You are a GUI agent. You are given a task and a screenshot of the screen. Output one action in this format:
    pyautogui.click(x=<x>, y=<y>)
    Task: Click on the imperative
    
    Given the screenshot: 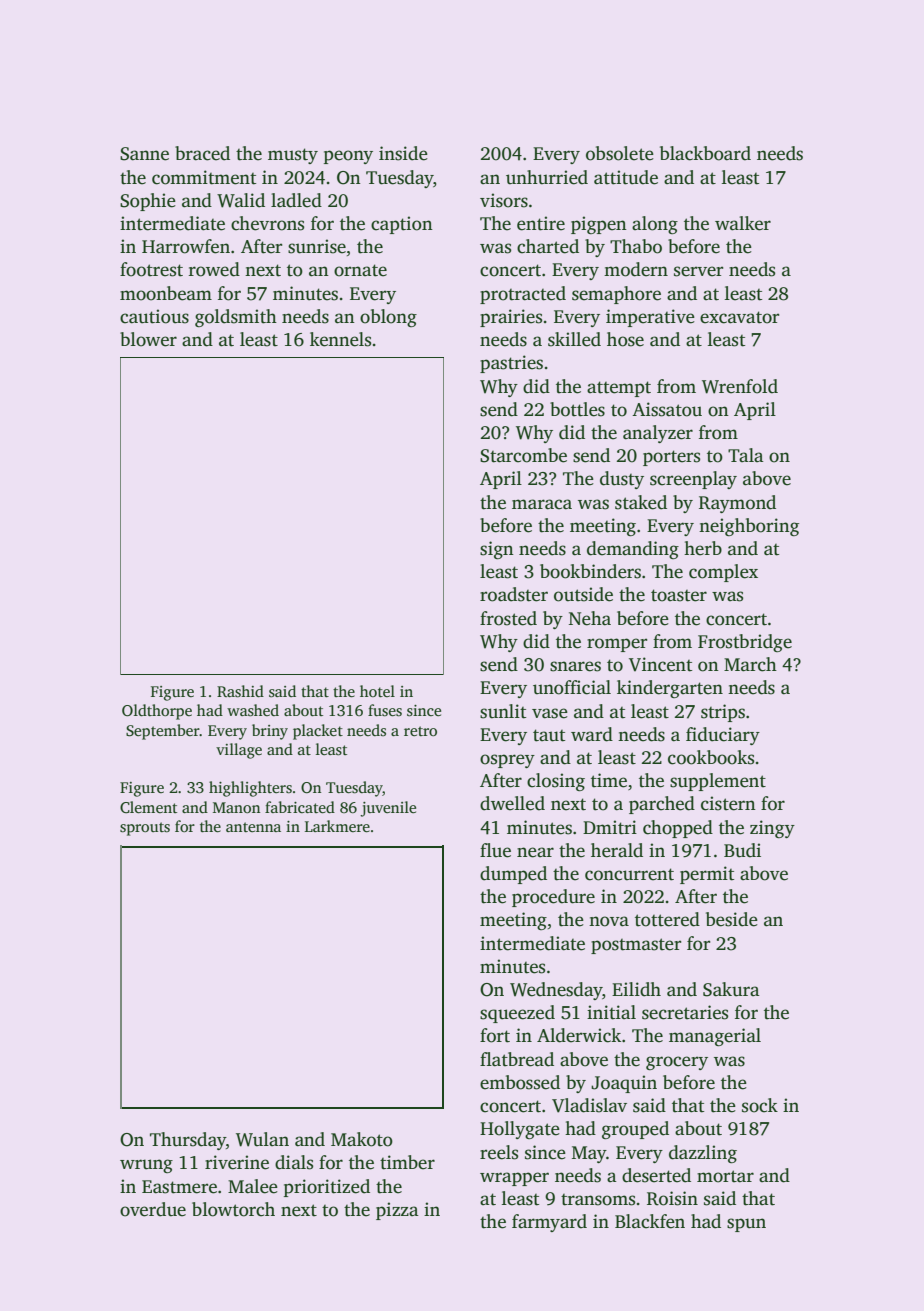 What is the action you would take?
    pyautogui.click(x=650, y=318)
